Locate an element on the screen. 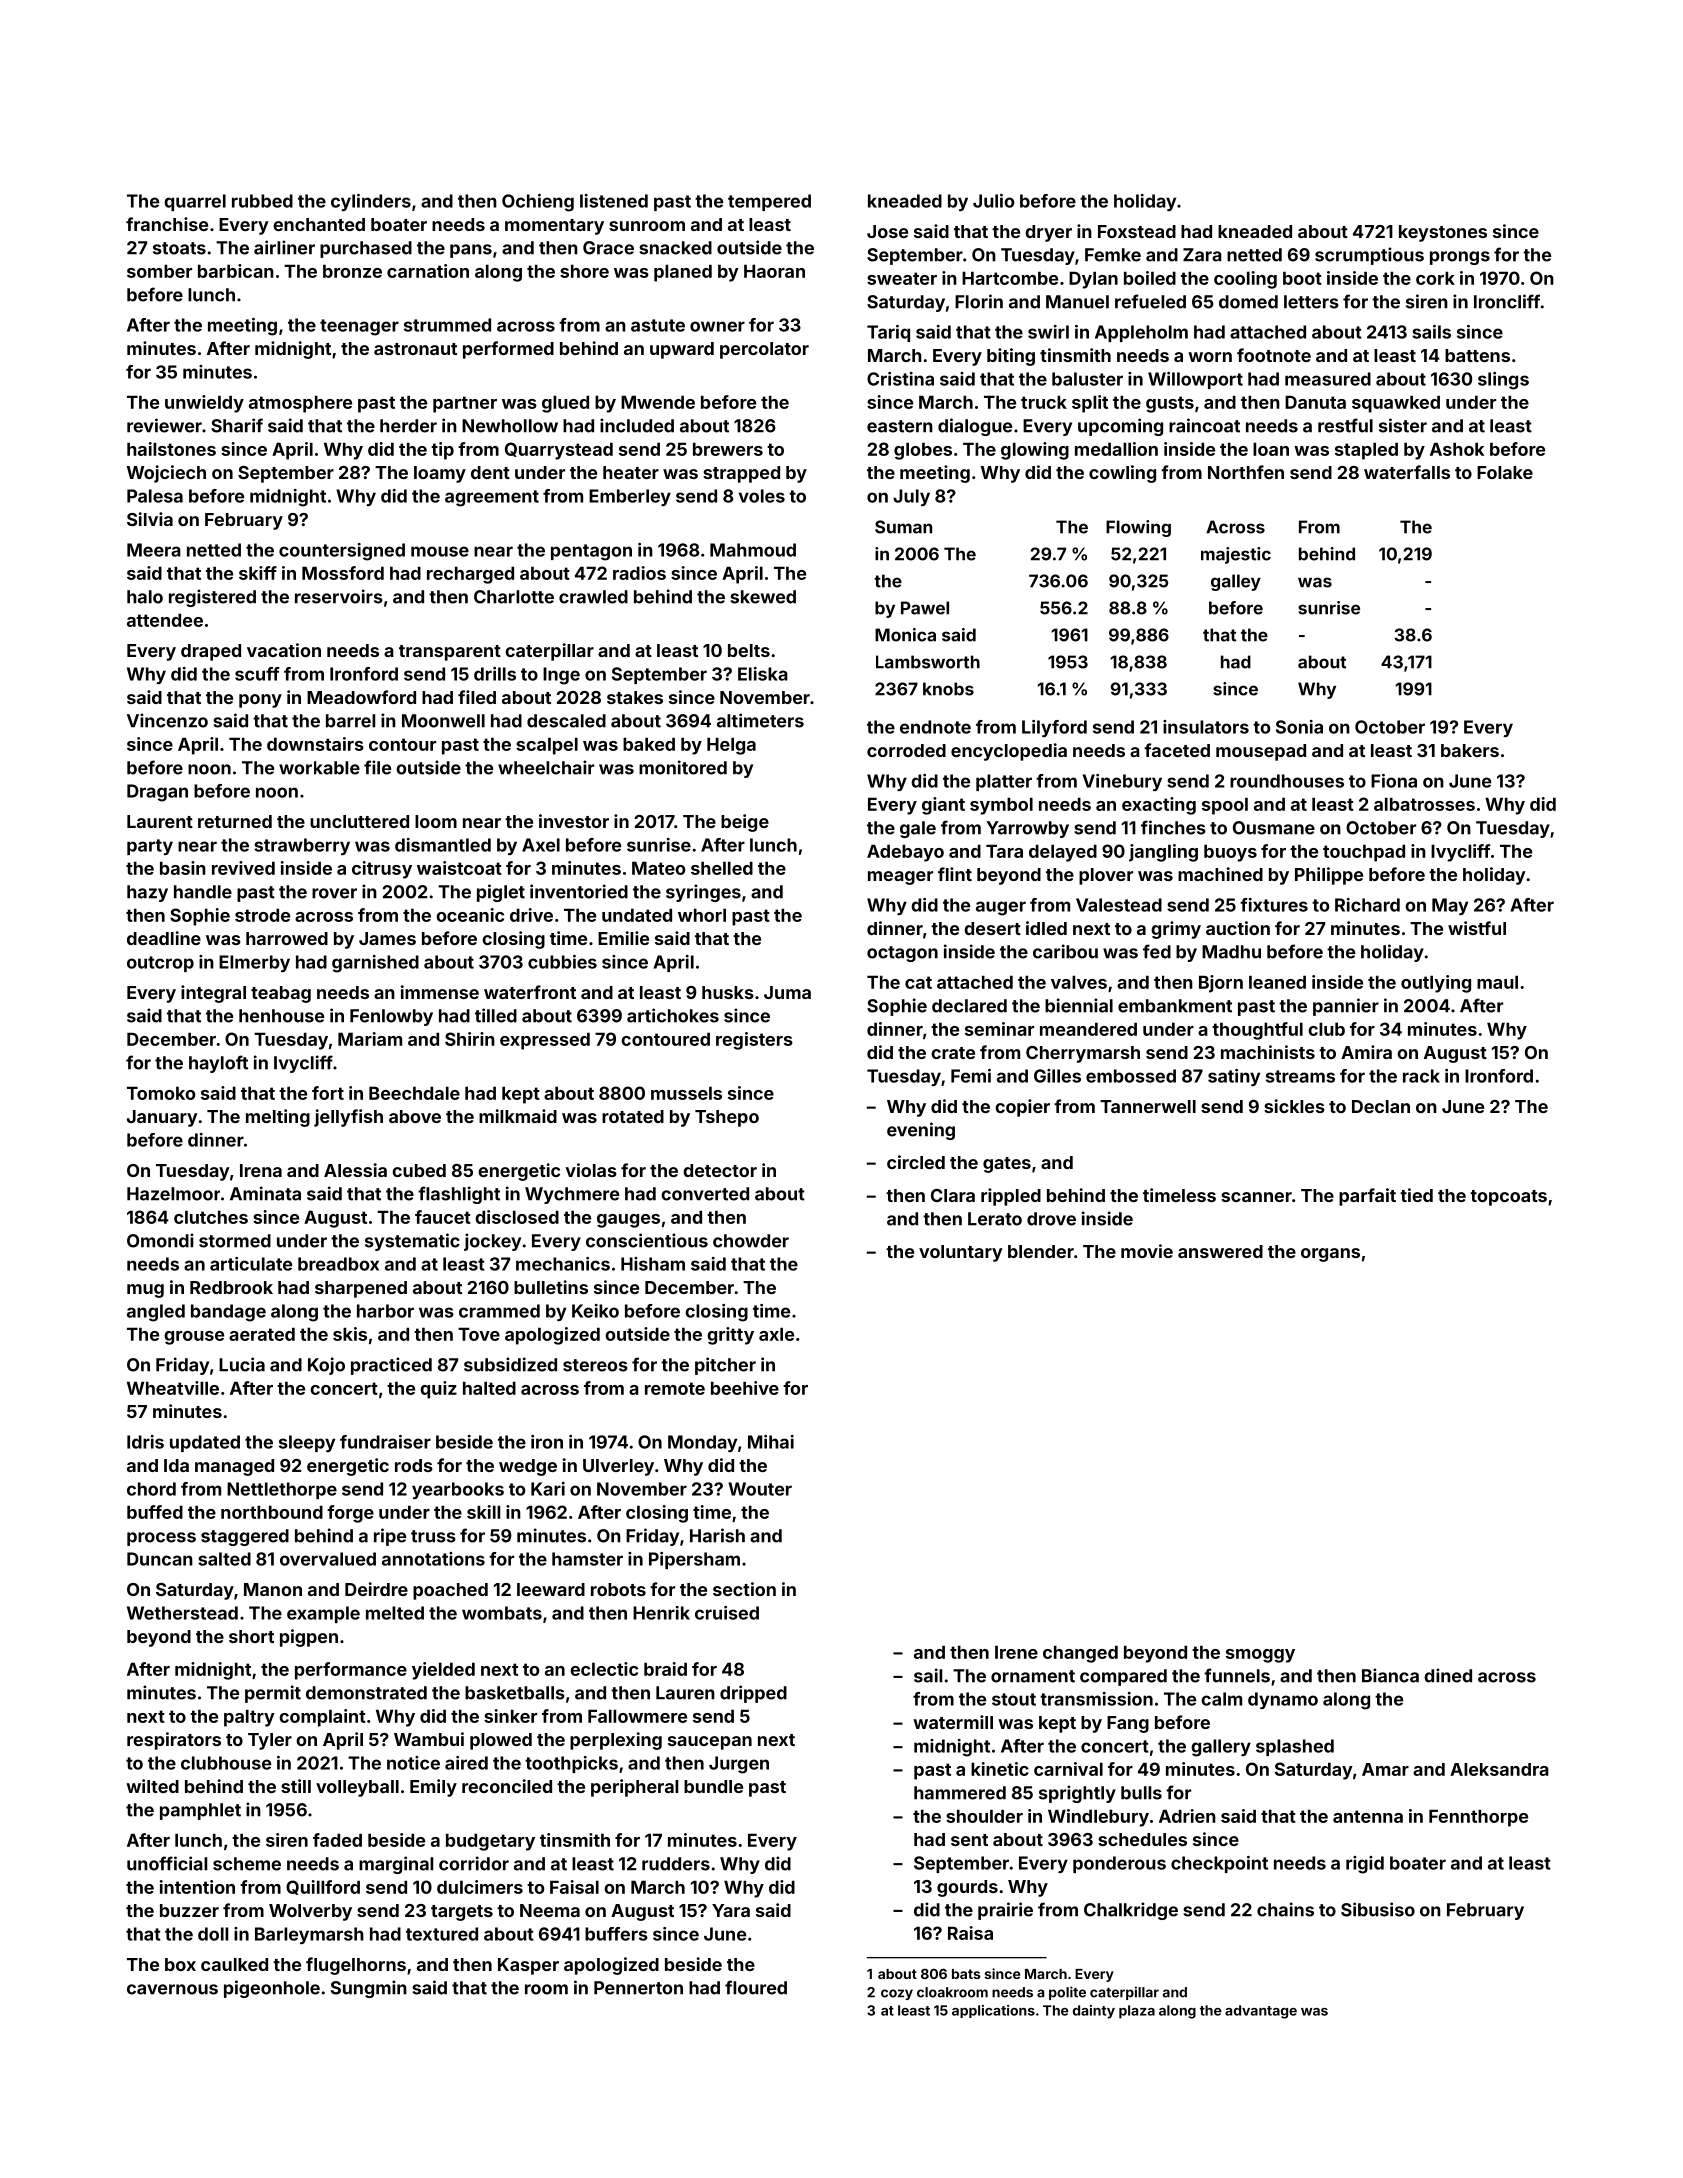 This screenshot has width=1683, height=2178. beige is located at coordinates (745, 823).
